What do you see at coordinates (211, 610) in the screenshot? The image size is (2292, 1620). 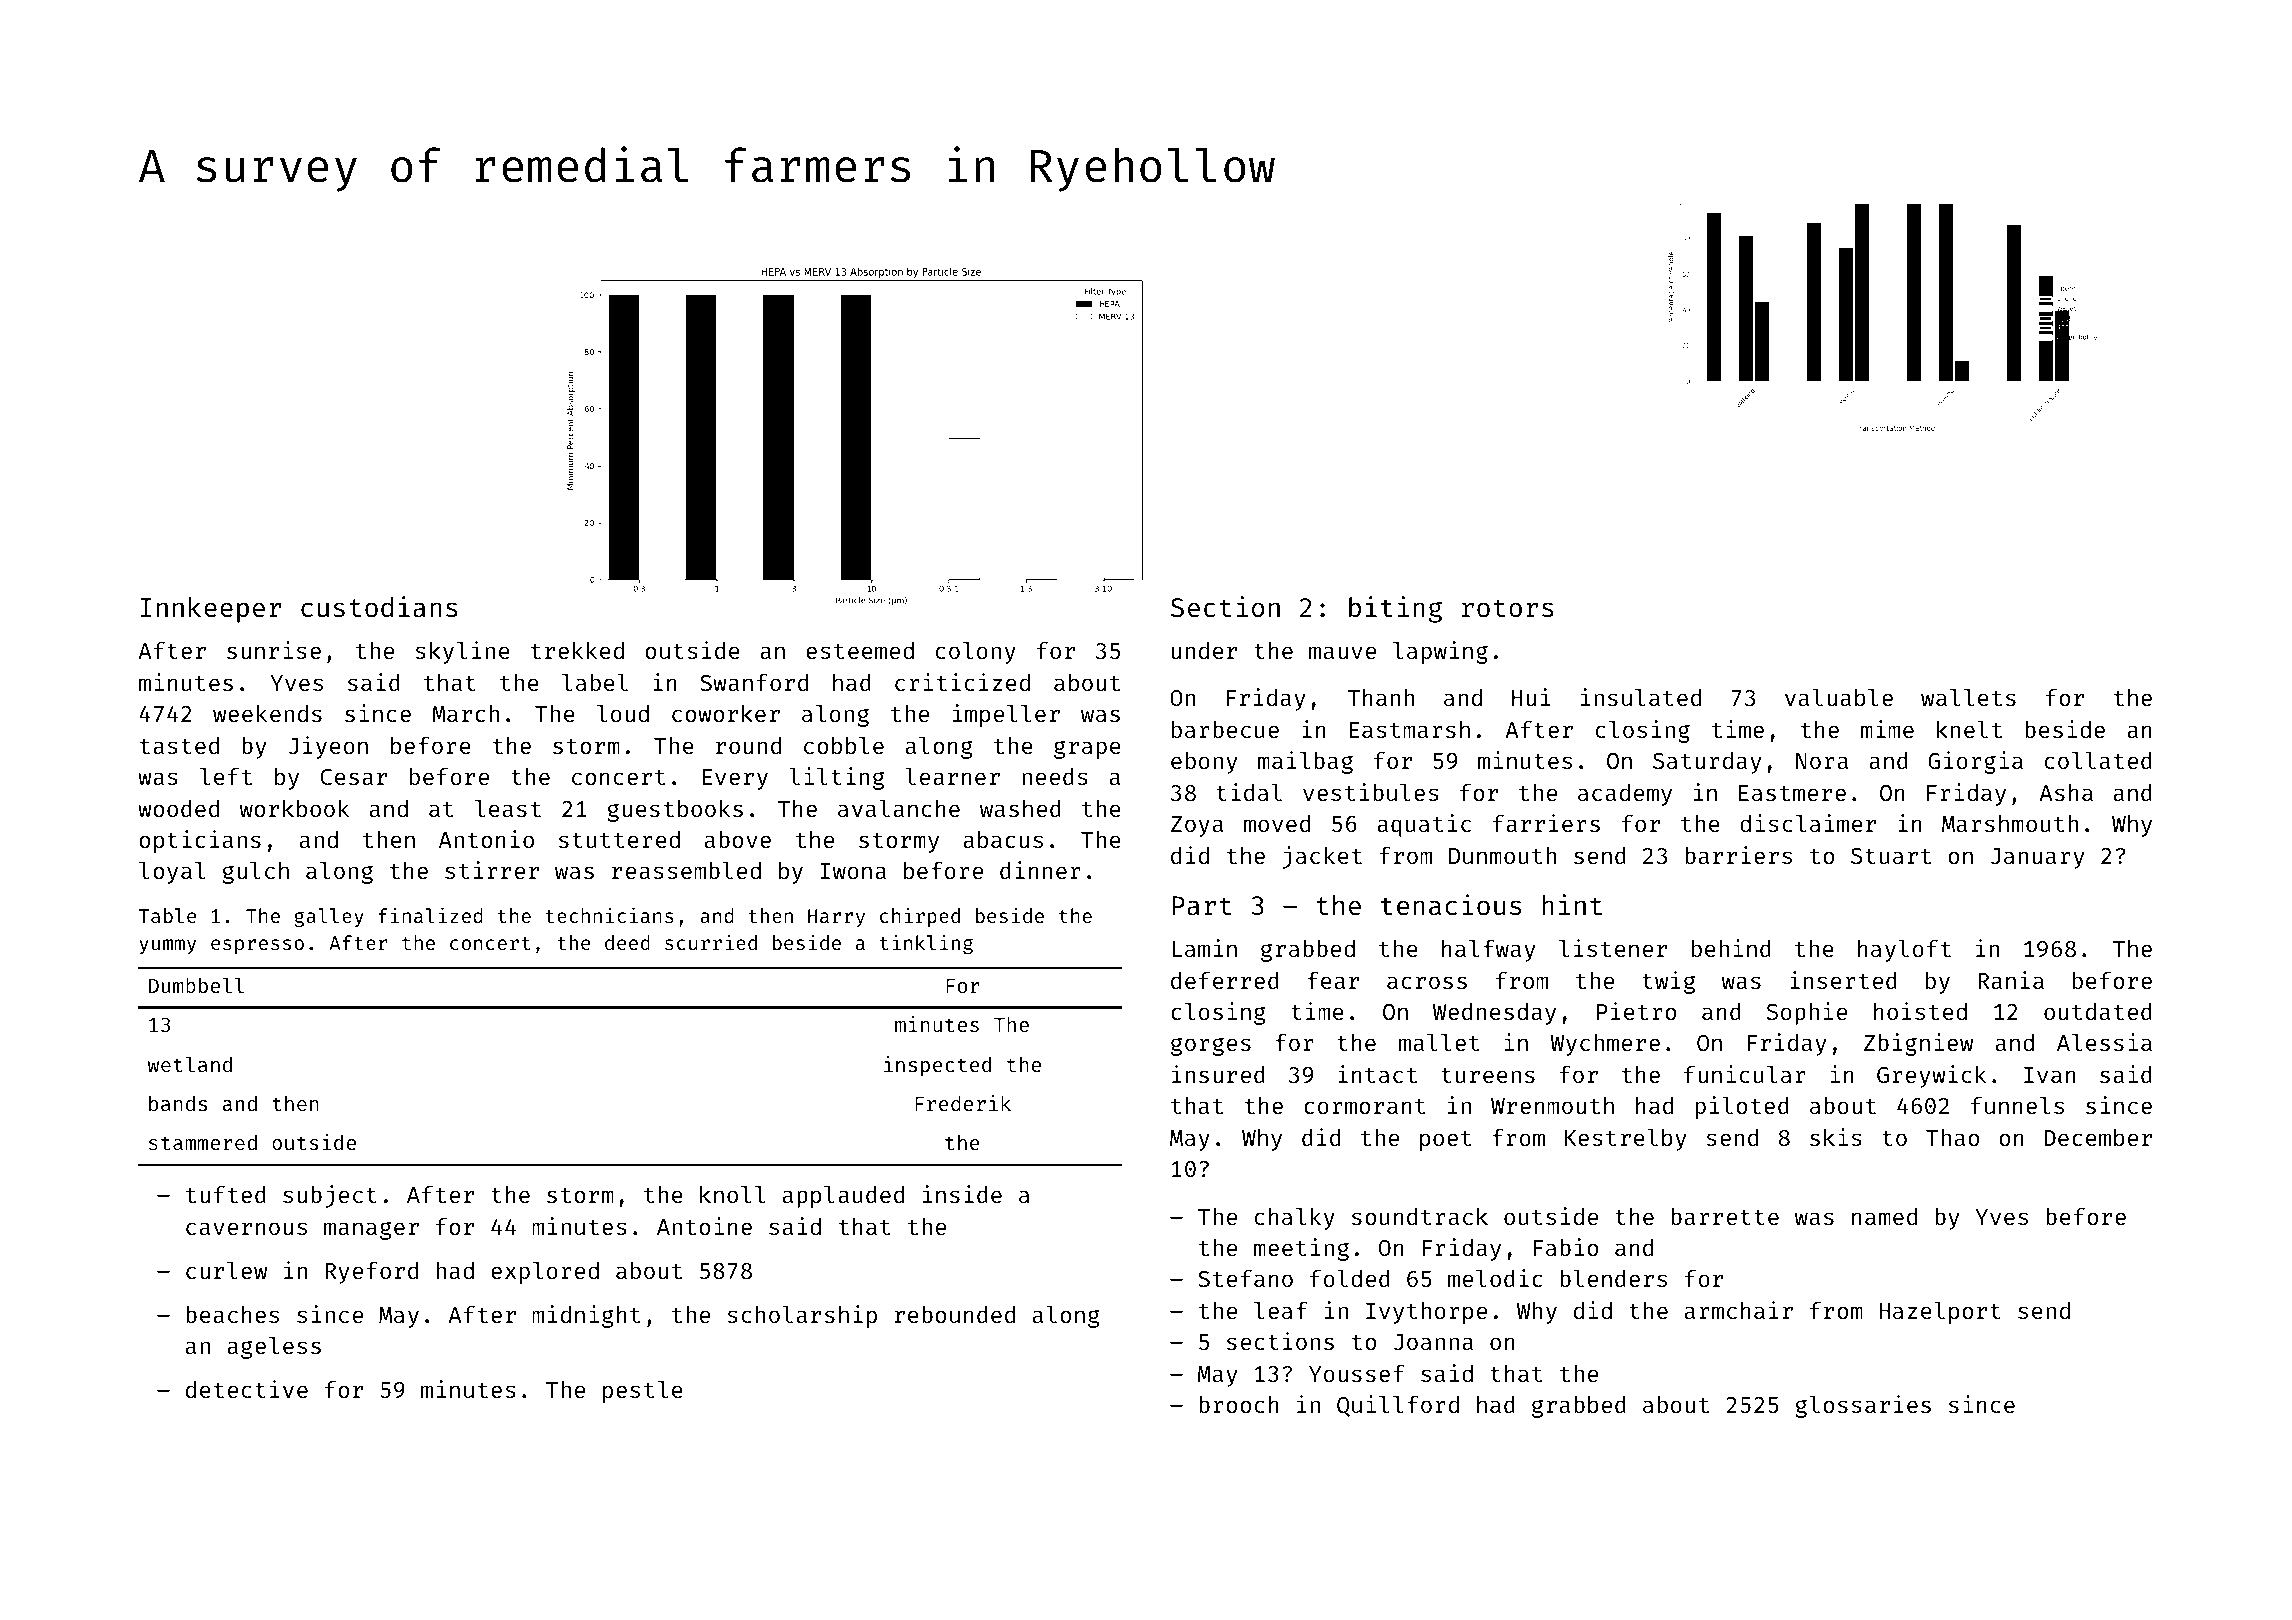 I see `Innkeeper` at bounding box center [211, 610].
